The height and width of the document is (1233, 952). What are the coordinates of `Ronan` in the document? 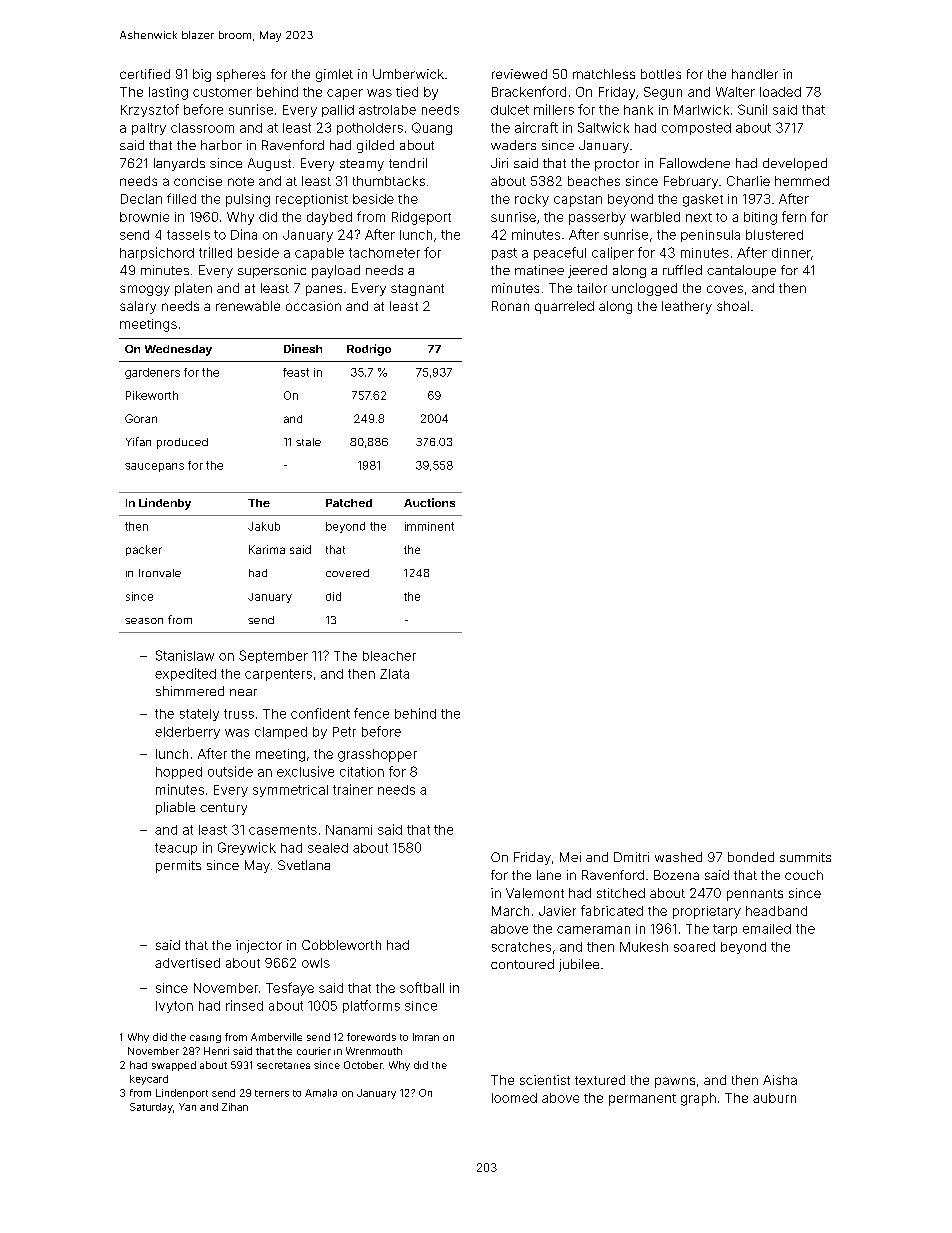 It's located at (510, 306).
